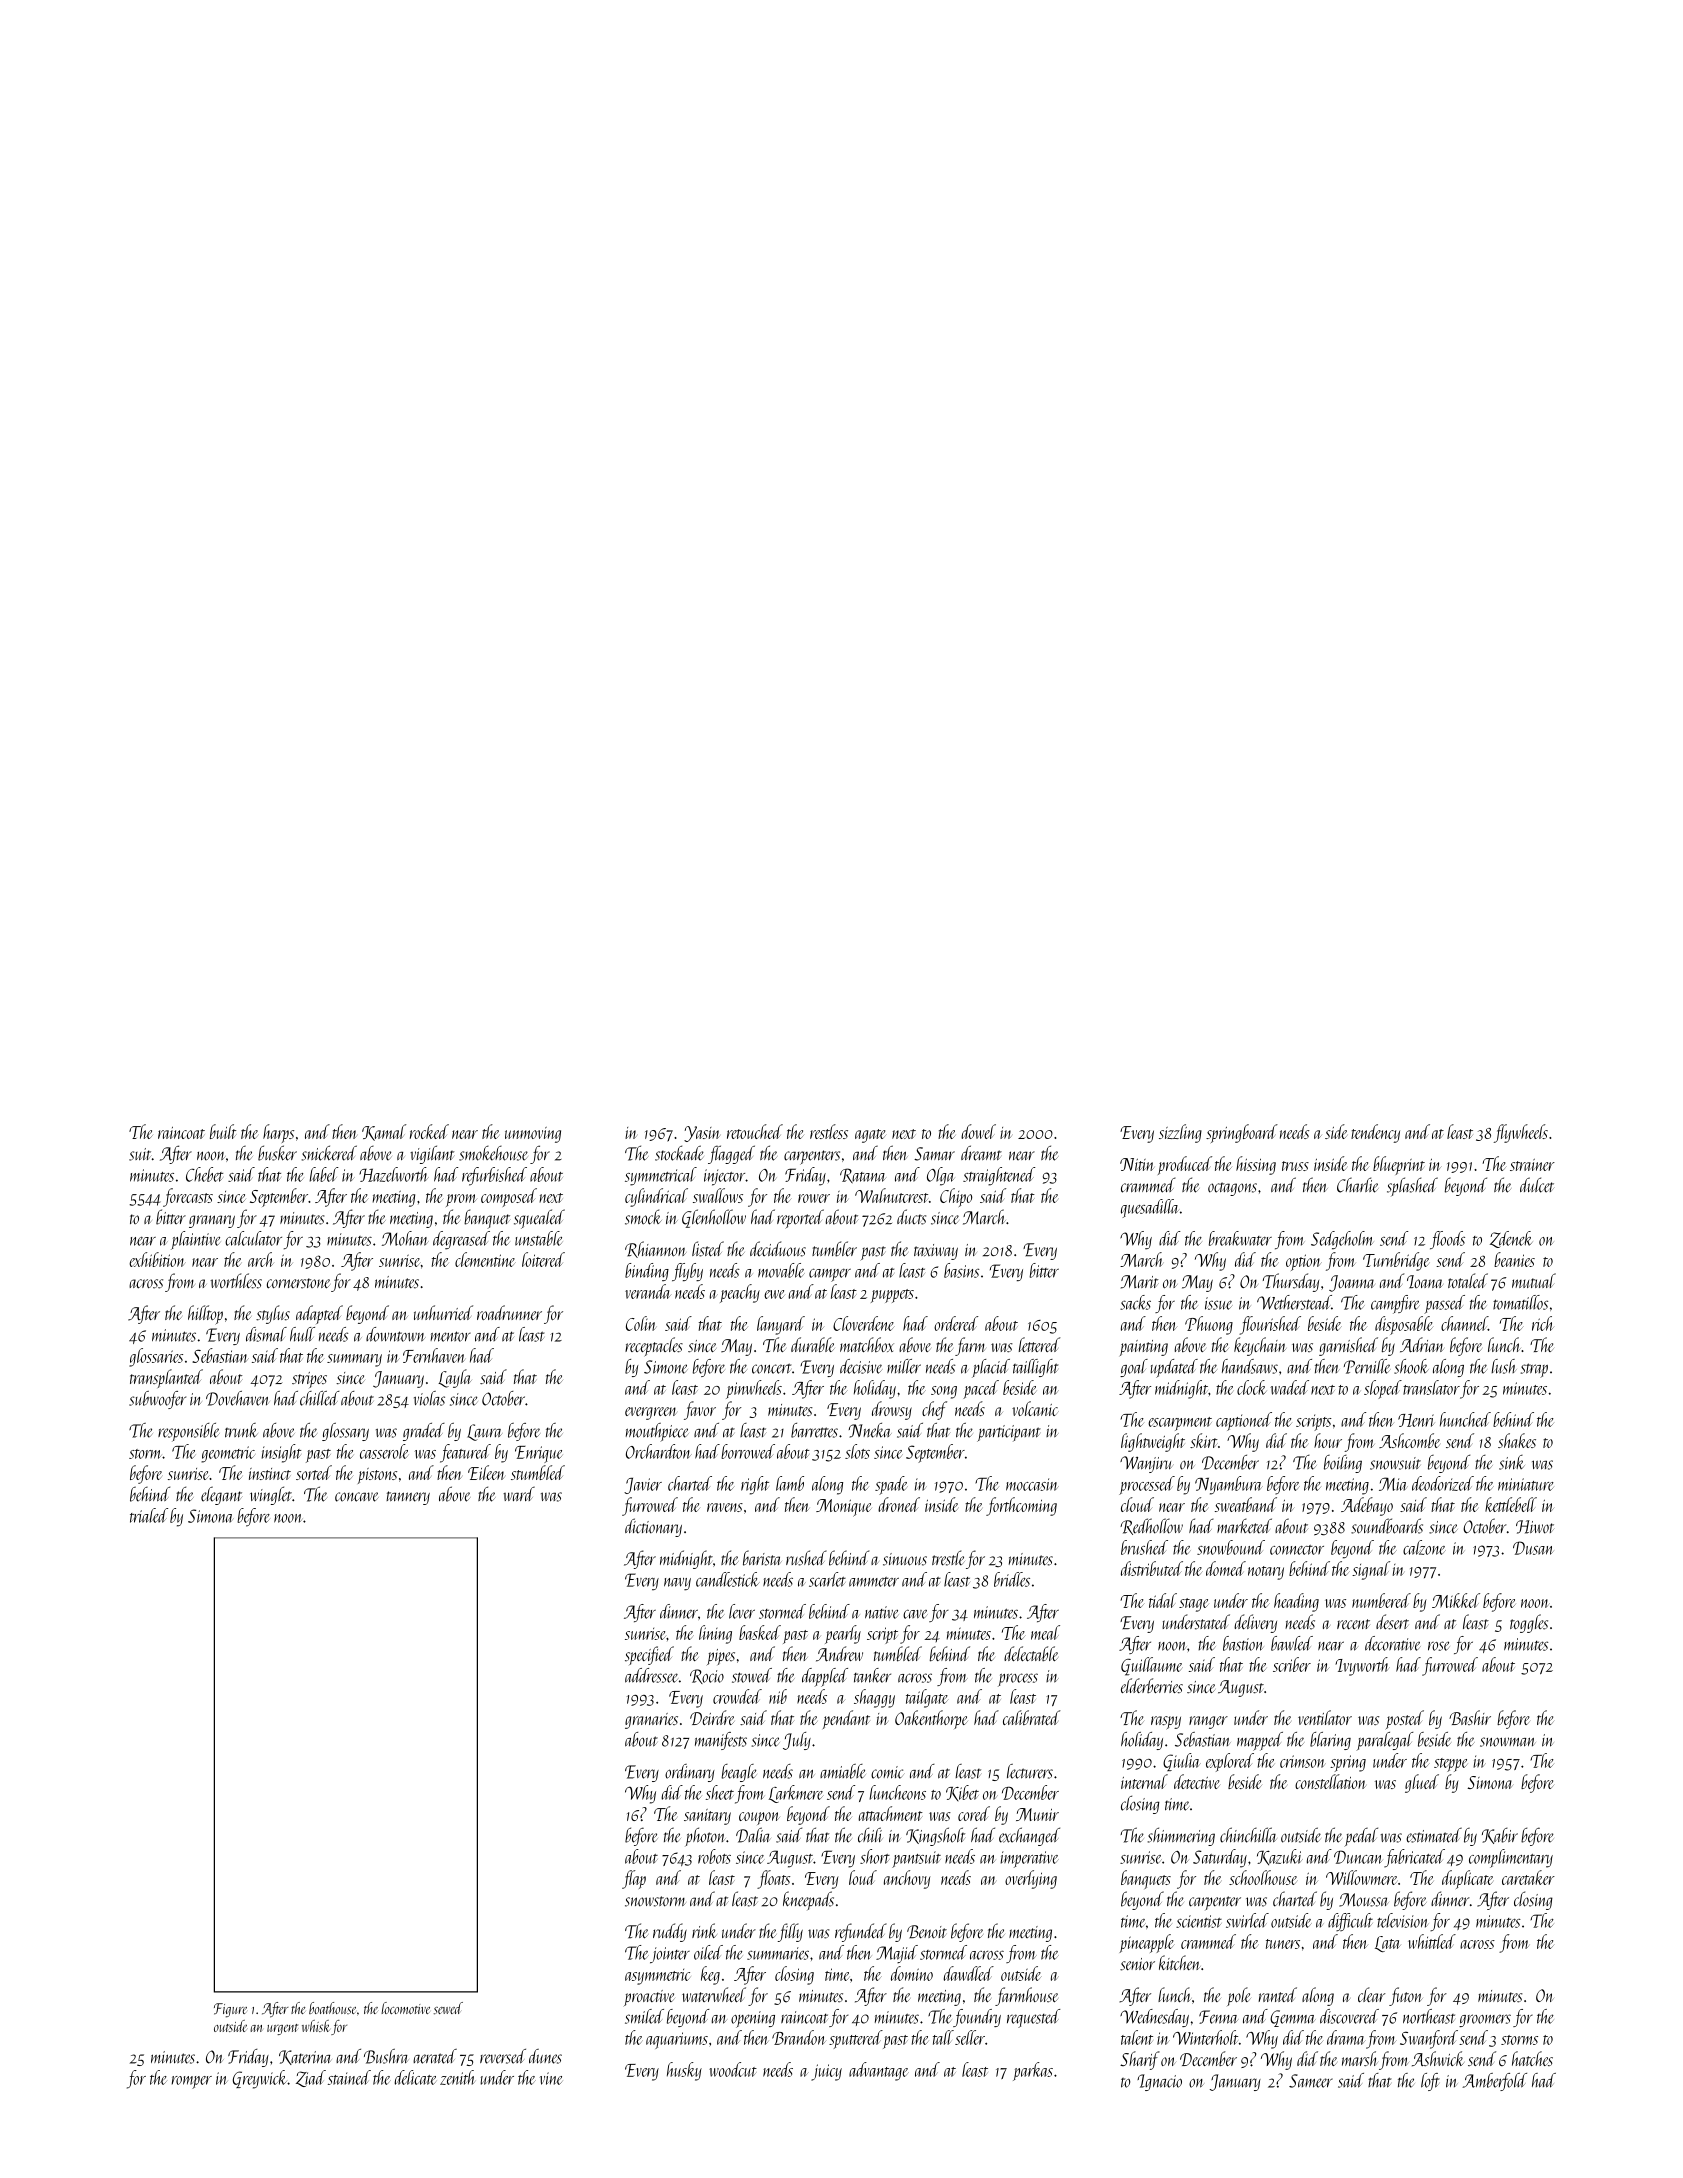 The width and height of the image is (1683, 2178). Describe the element at coordinates (192, 2082) in the image. I see `romper` at that location.
